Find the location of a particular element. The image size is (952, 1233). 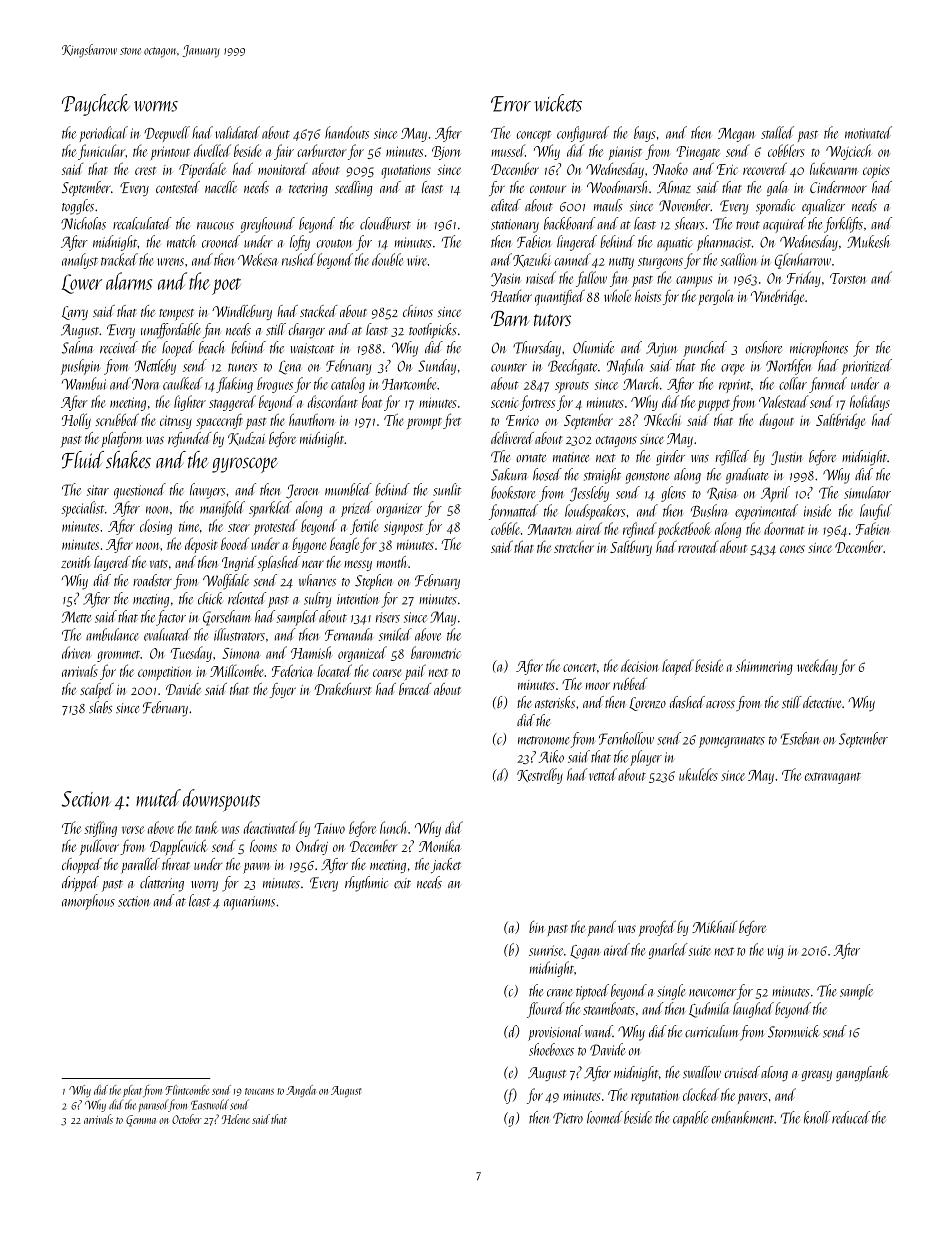

Error is located at coordinates (511, 104).
